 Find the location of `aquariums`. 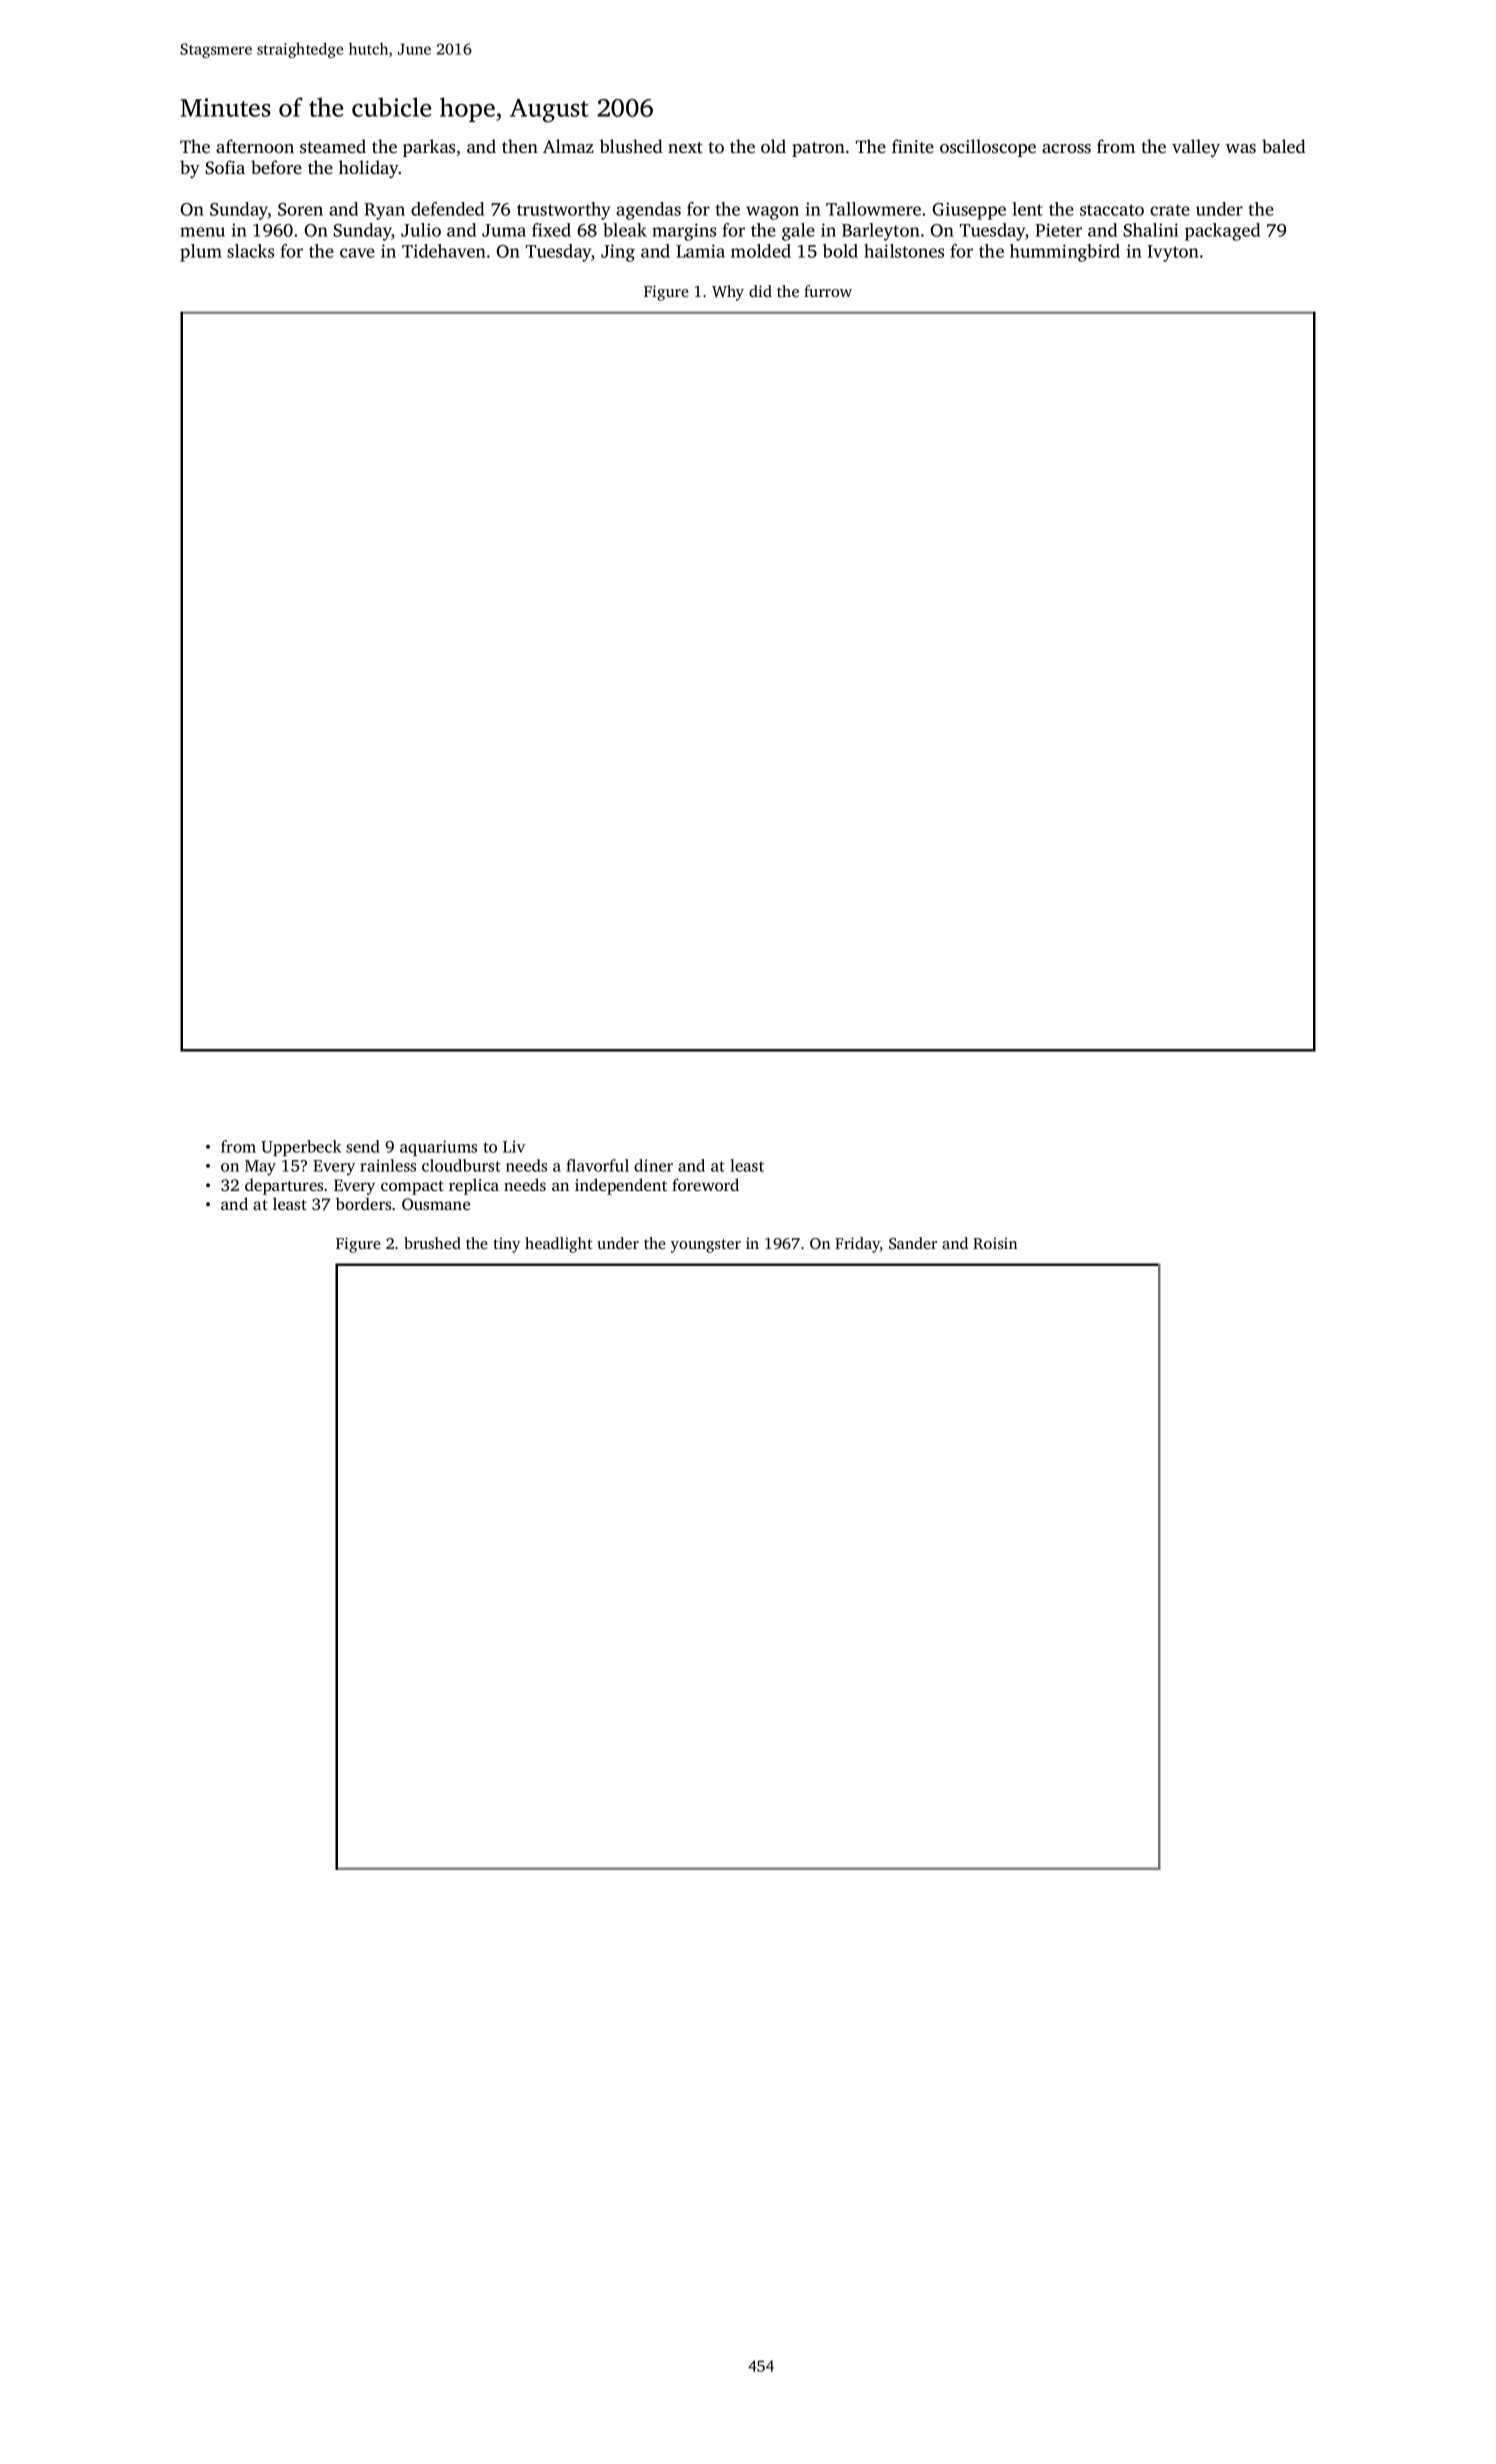

aquariums is located at coordinates (438, 1148).
